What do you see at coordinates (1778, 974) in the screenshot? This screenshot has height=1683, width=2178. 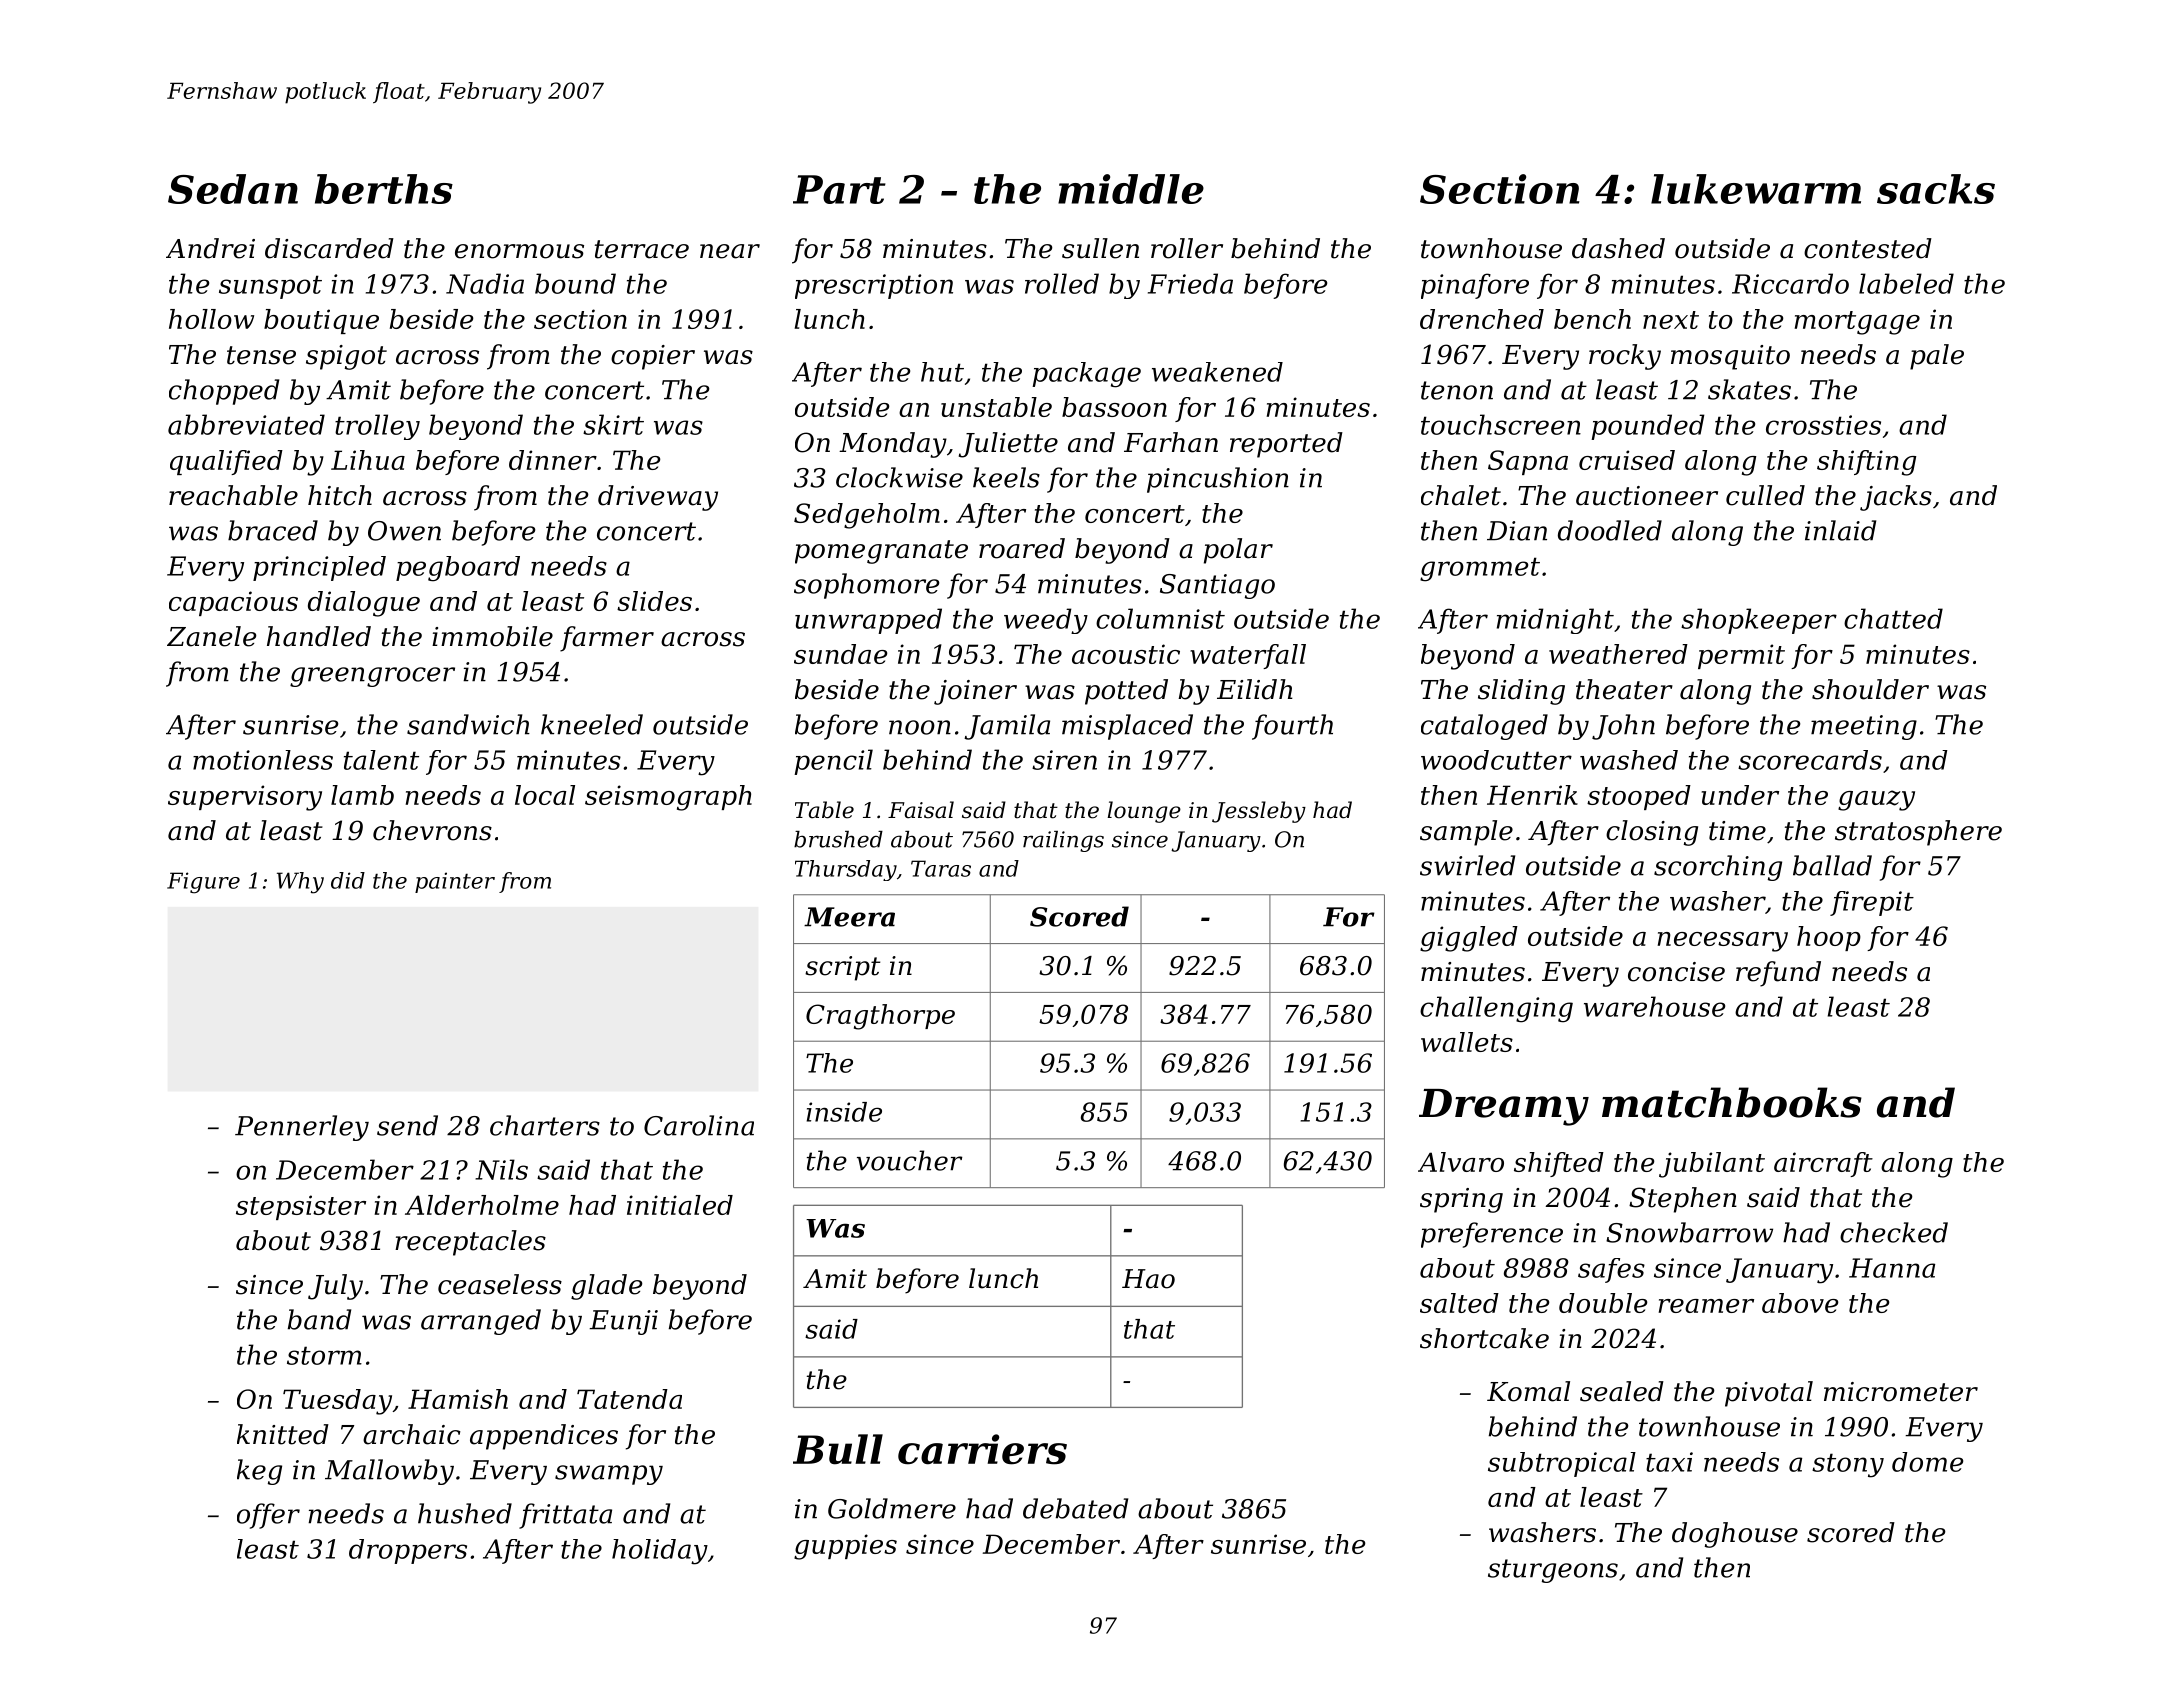 I see `refund` at bounding box center [1778, 974].
